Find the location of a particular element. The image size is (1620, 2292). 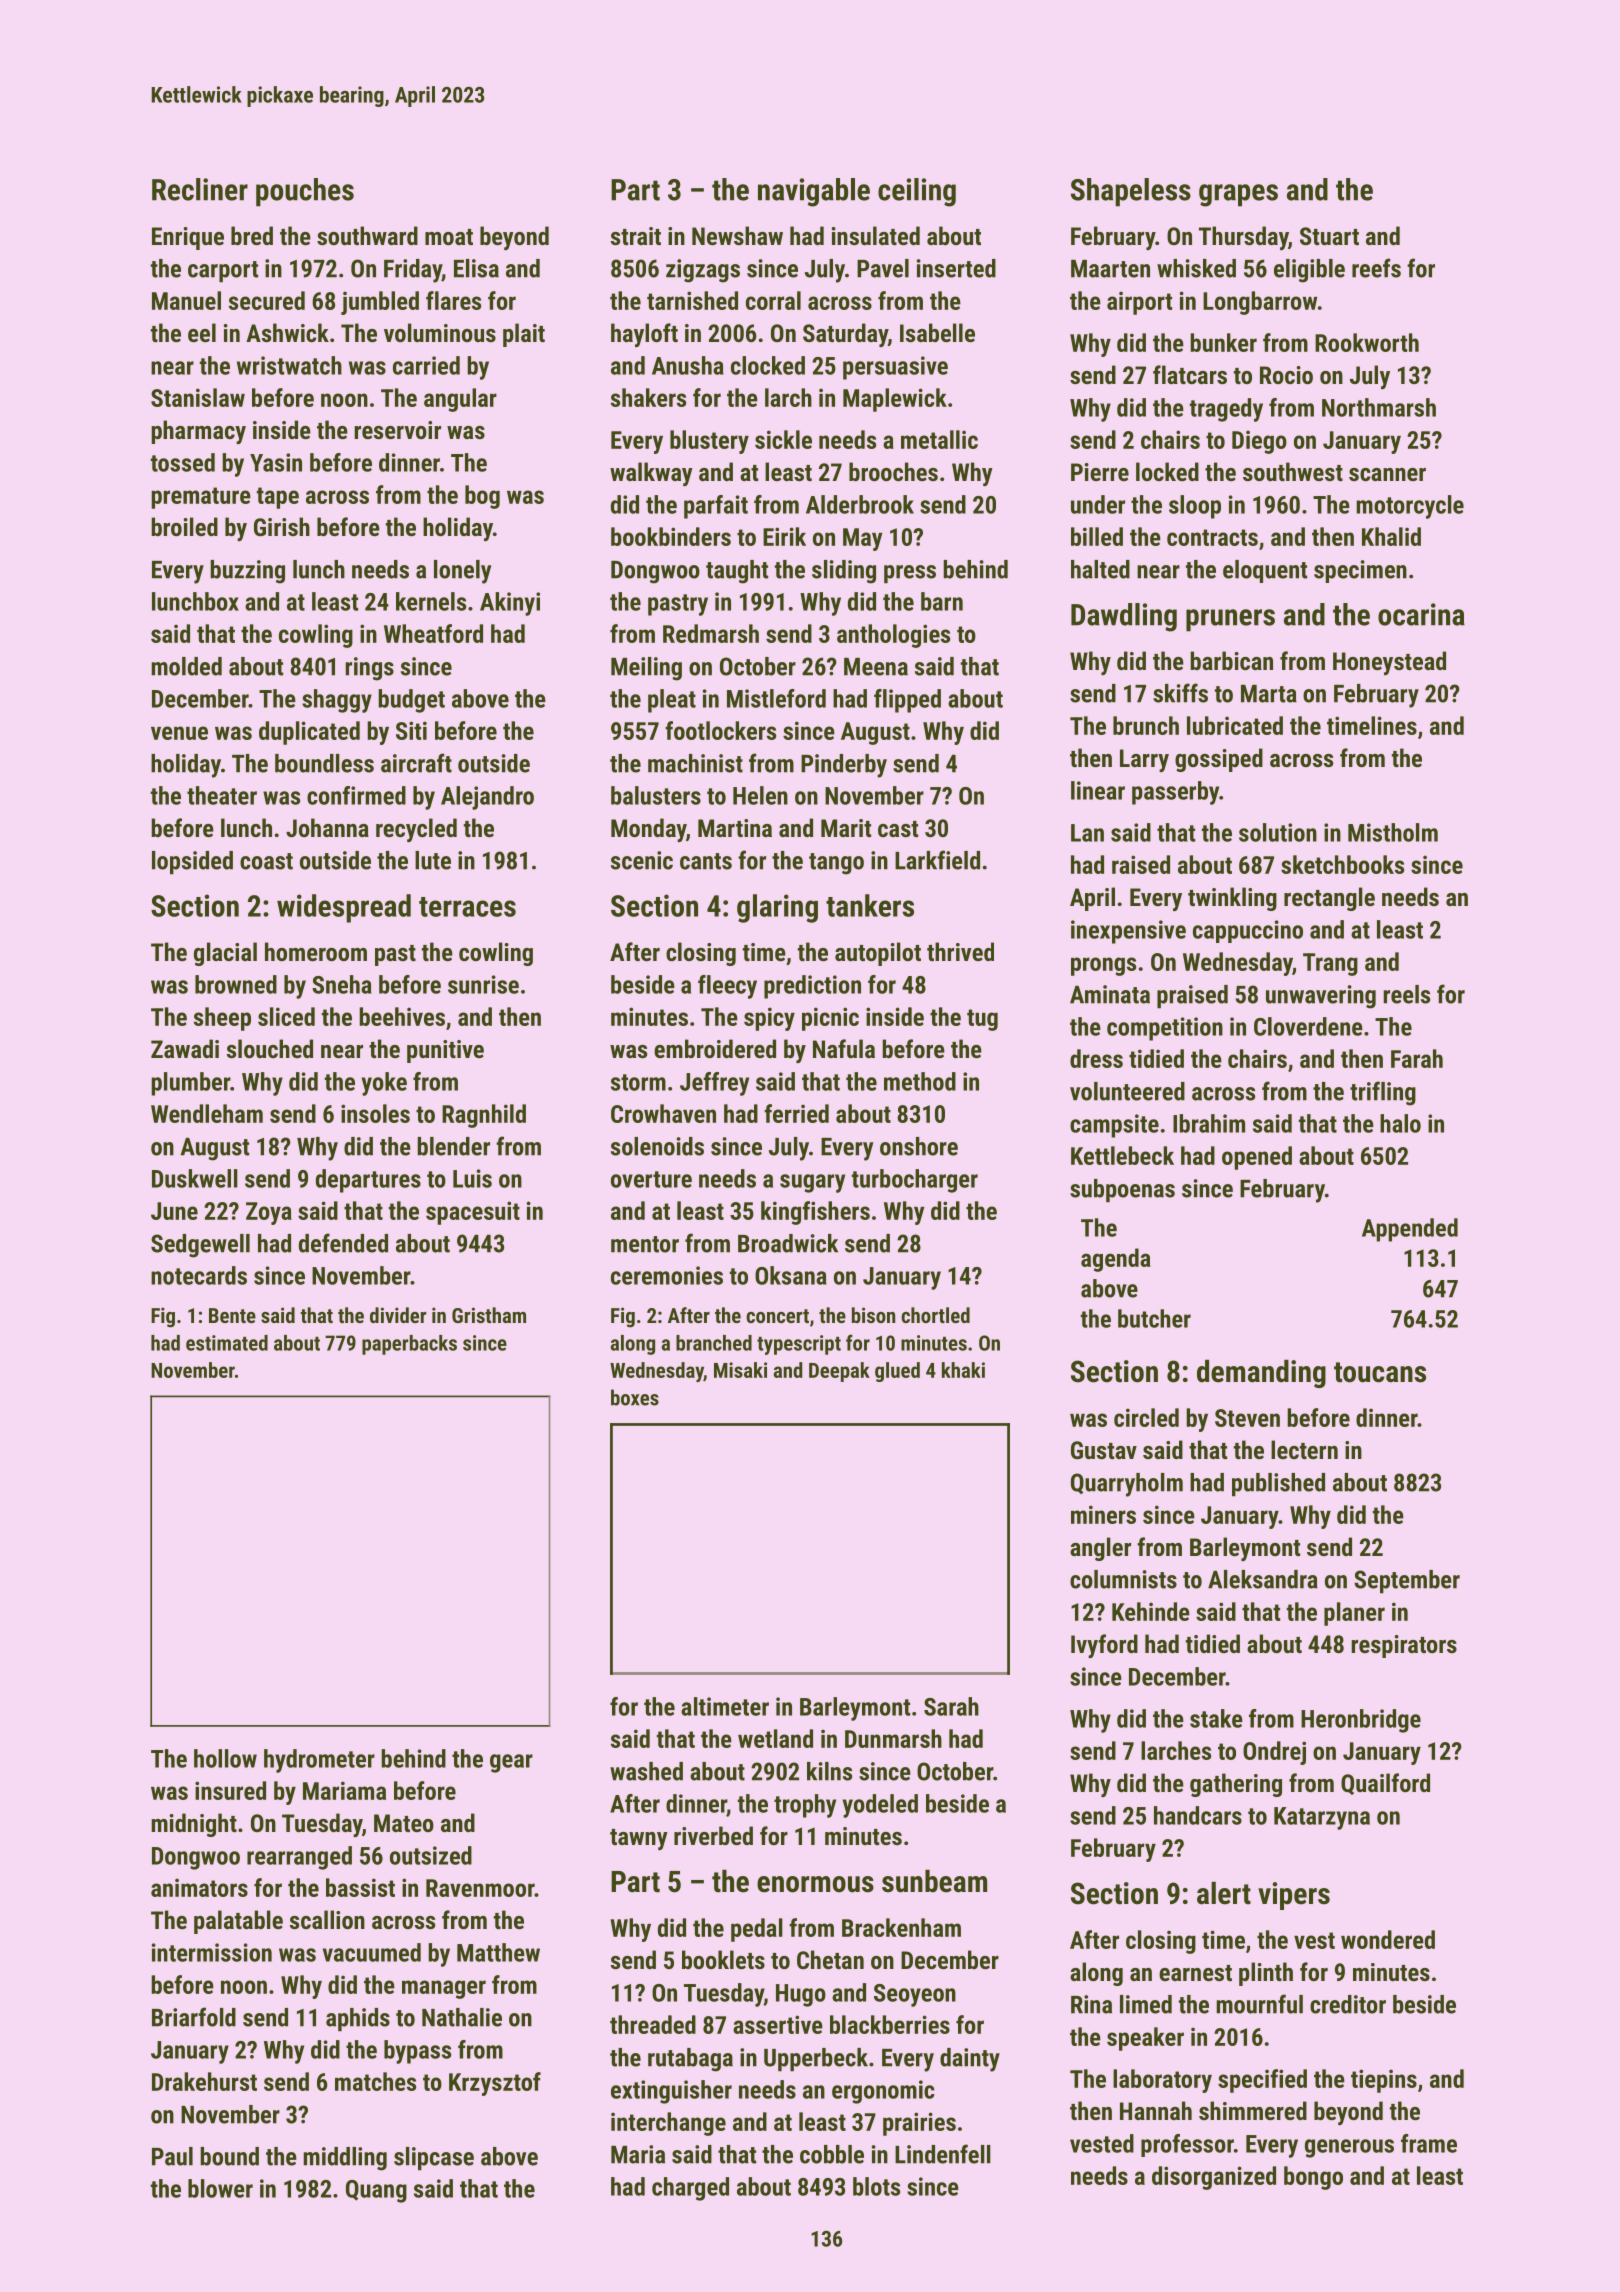

Alejandro is located at coordinates (487, 798).
